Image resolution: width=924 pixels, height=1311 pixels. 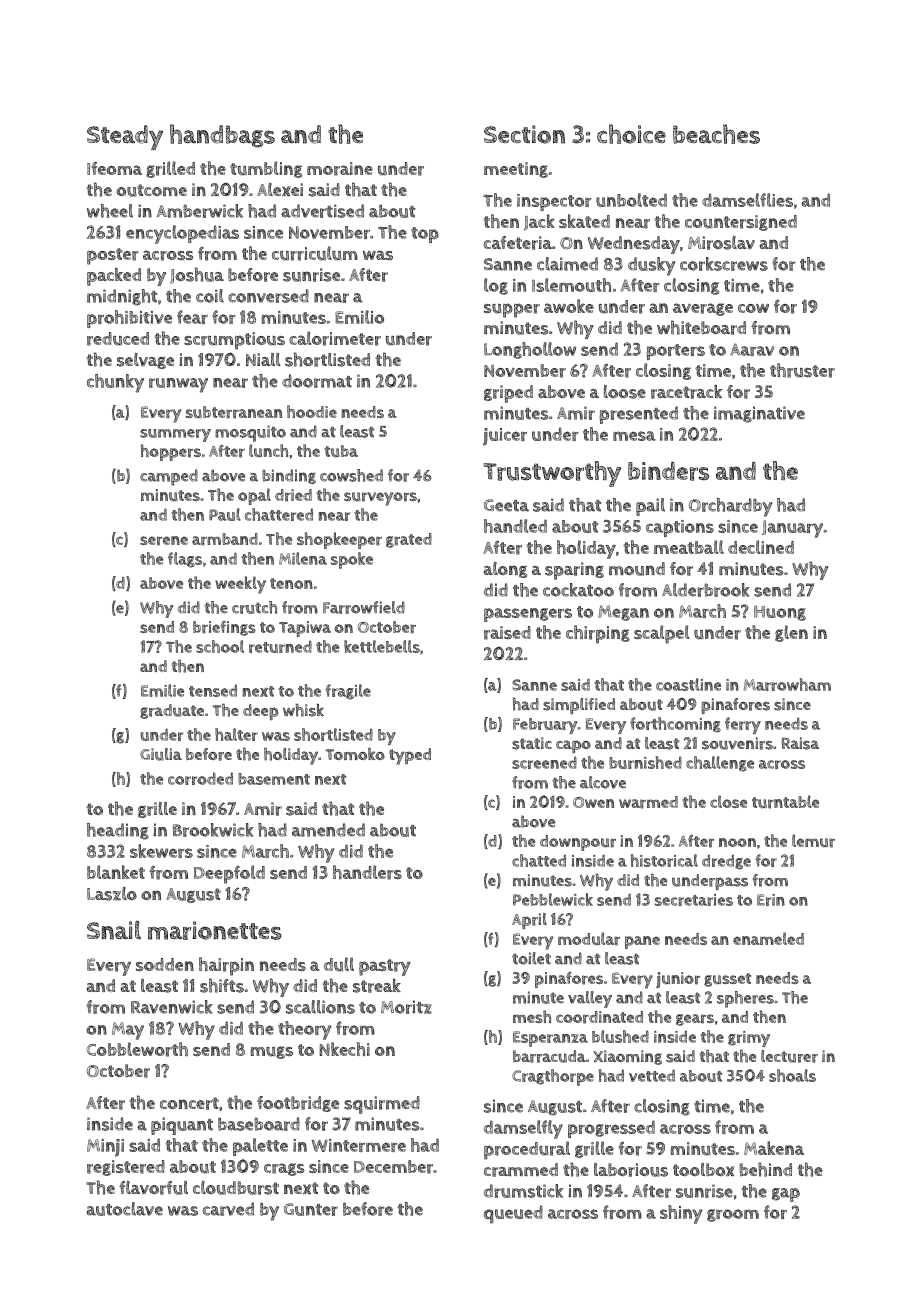 What do you see at coordinates (512, 310) in the screenshot?
I see `supper` at bounding box center [512, 310].
